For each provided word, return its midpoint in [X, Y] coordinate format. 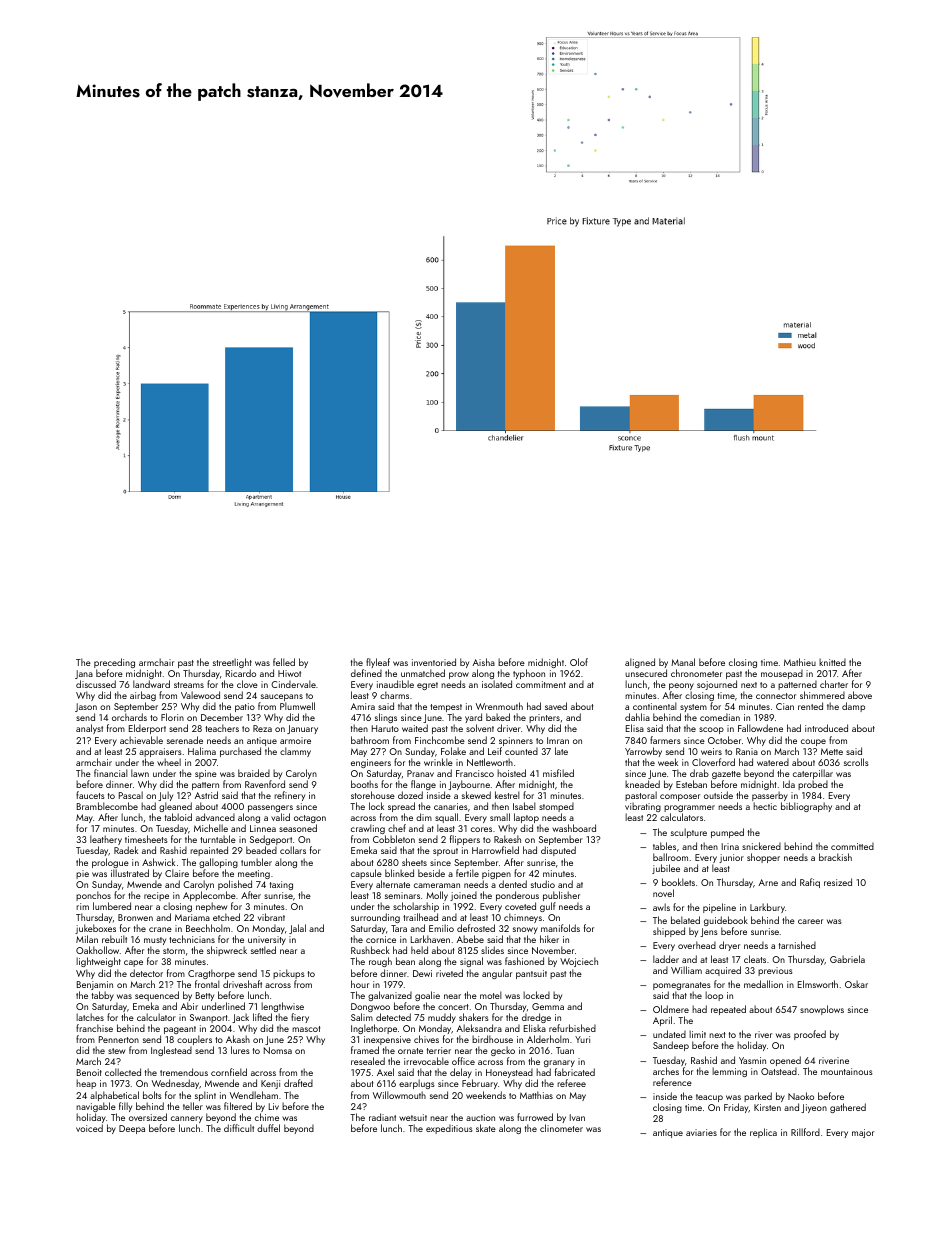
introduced [826, 728]
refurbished [572, 1028]
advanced [215, 817]
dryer [729, 946]
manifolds [560, 928]
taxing [281, 885]
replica [763, 1133]
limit [697, 1034]
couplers [194, 1040]
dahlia [637, 717]
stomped [556, 807]
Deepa [132, 1129]
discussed [96, 684]
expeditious [449, 1129]
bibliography [806, 807]
